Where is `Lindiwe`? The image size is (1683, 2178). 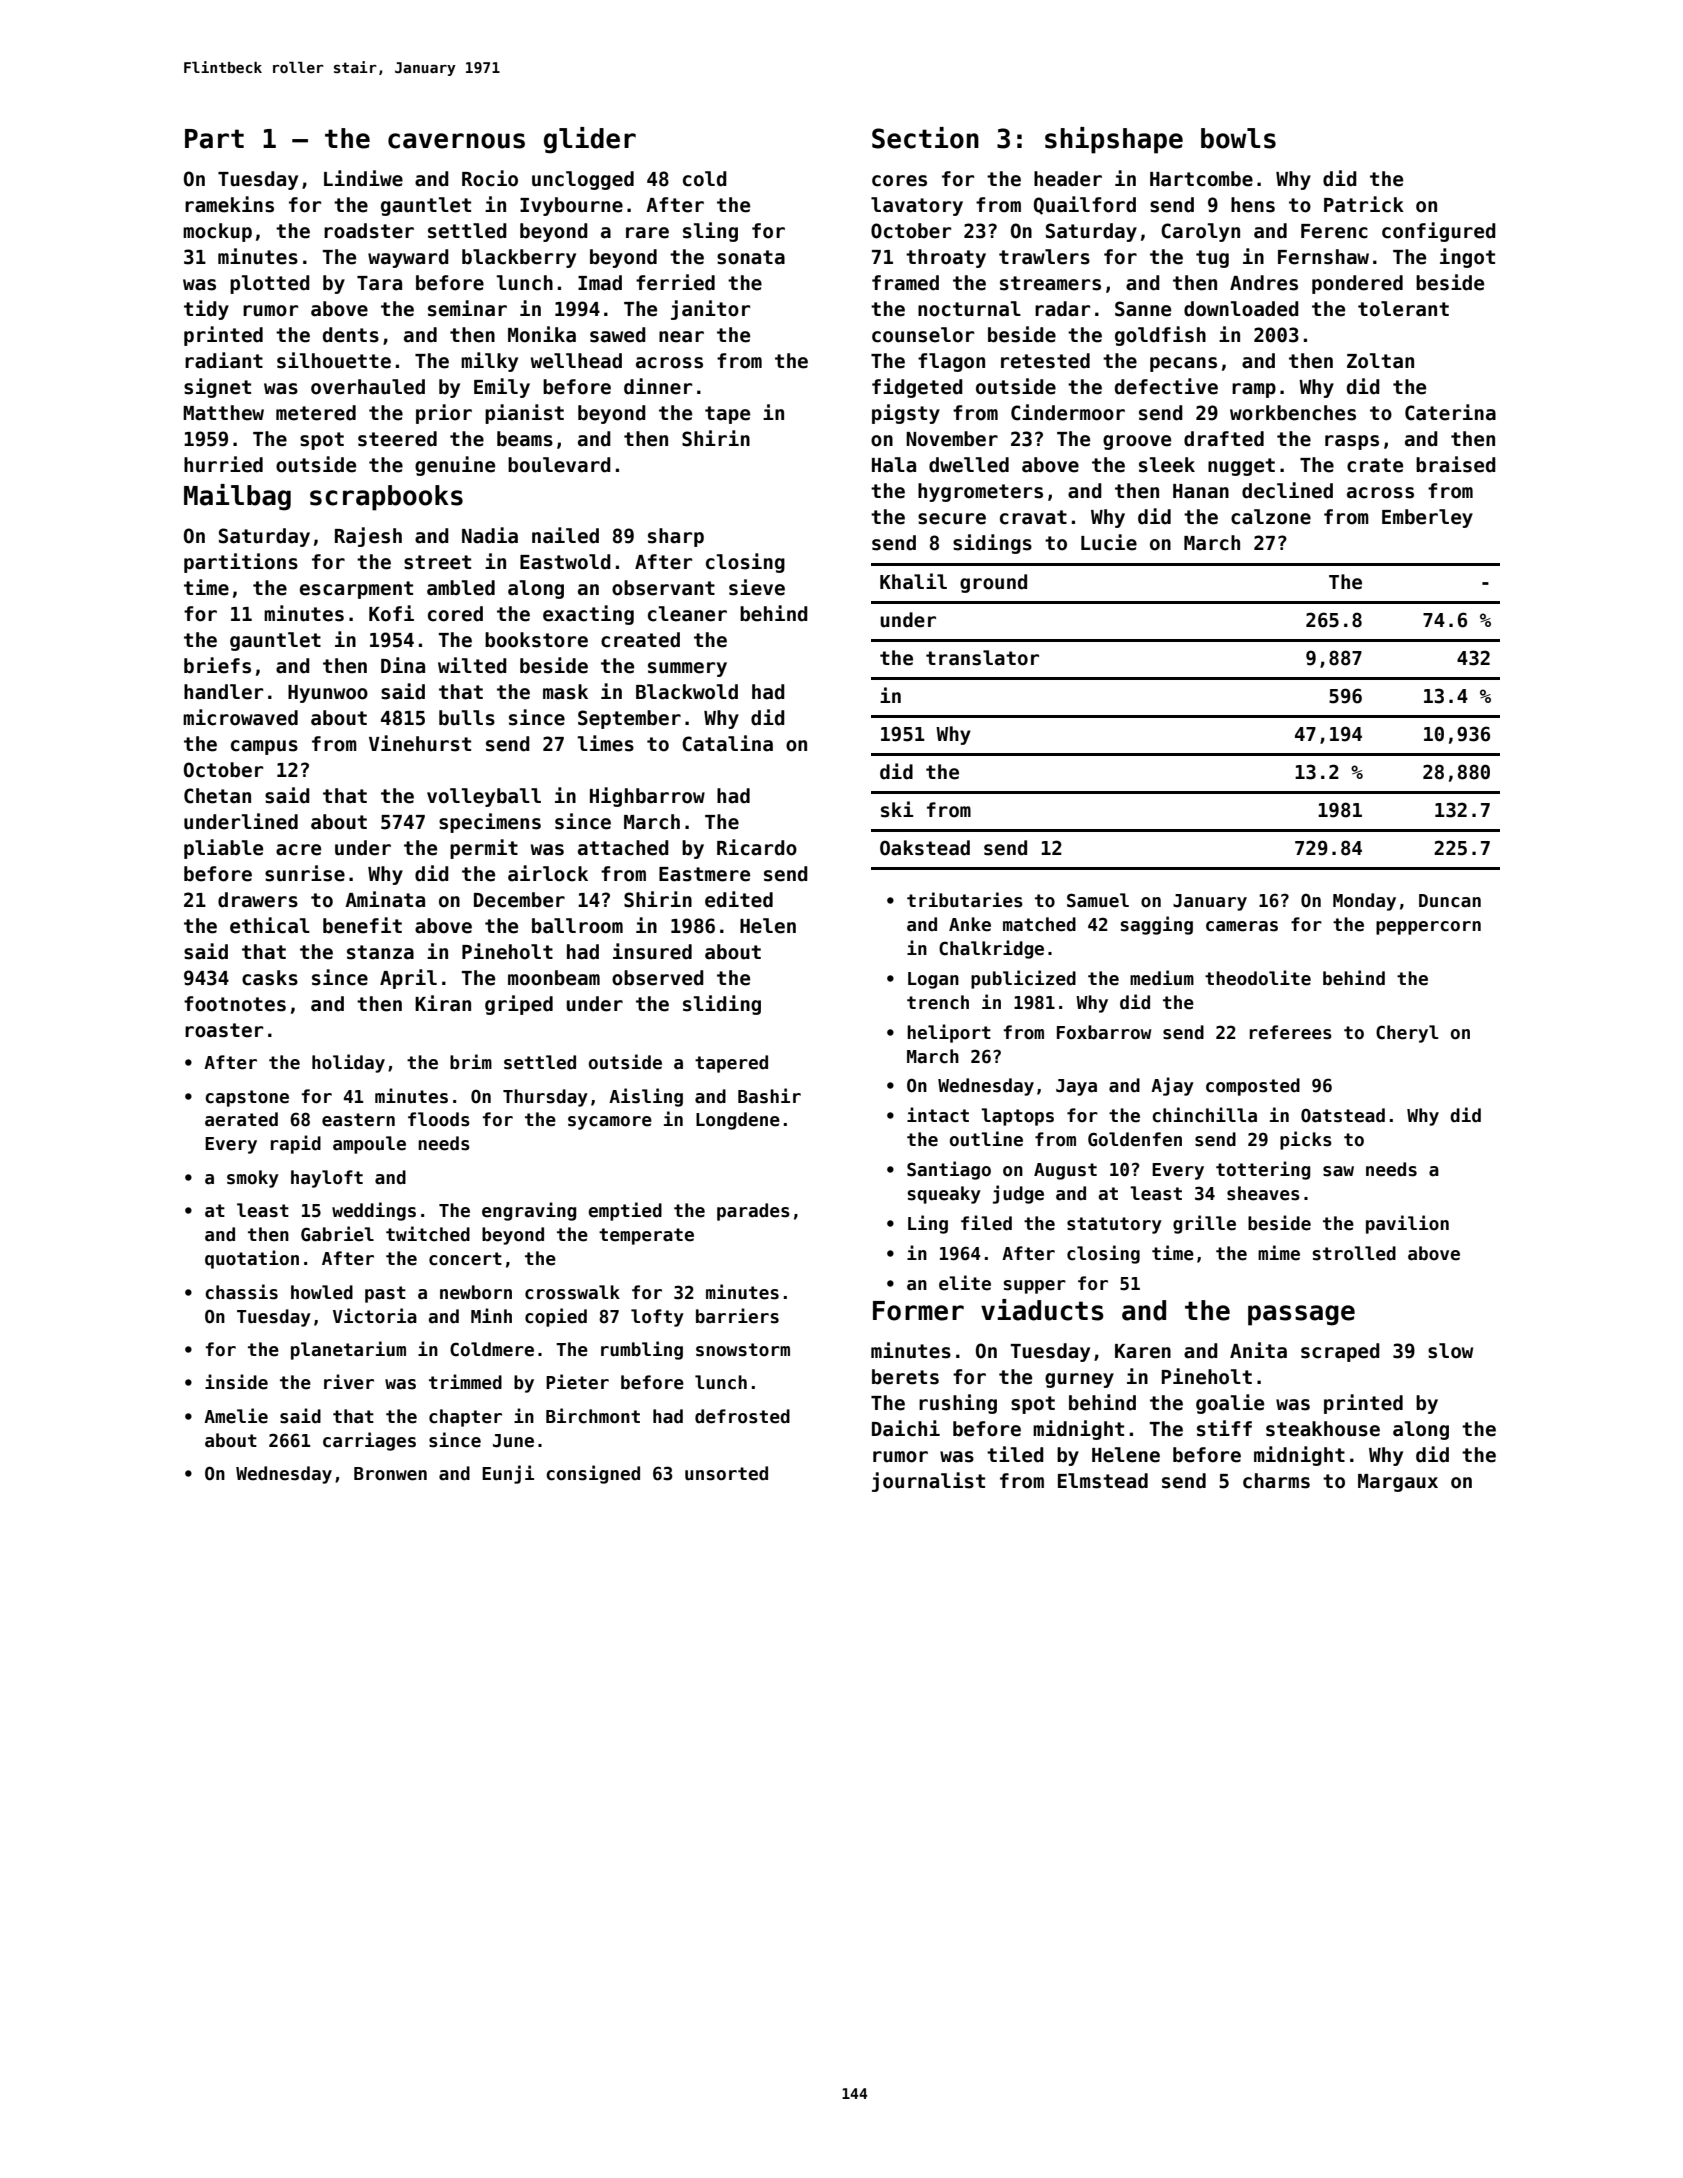 Lindiwe is located at coordinates (363, 178).
